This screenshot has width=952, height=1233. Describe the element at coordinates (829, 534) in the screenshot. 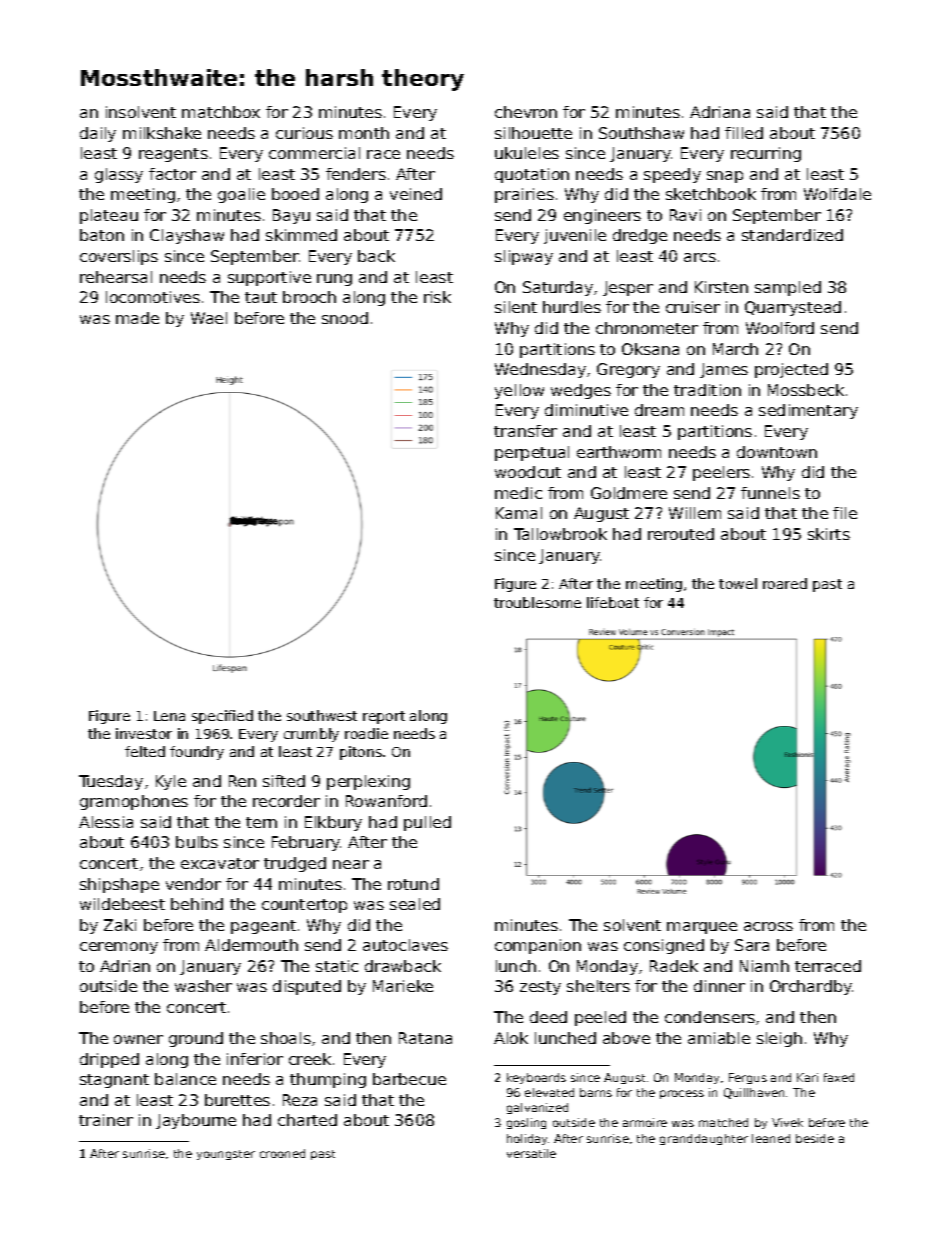

I see `skirts` at that location.
